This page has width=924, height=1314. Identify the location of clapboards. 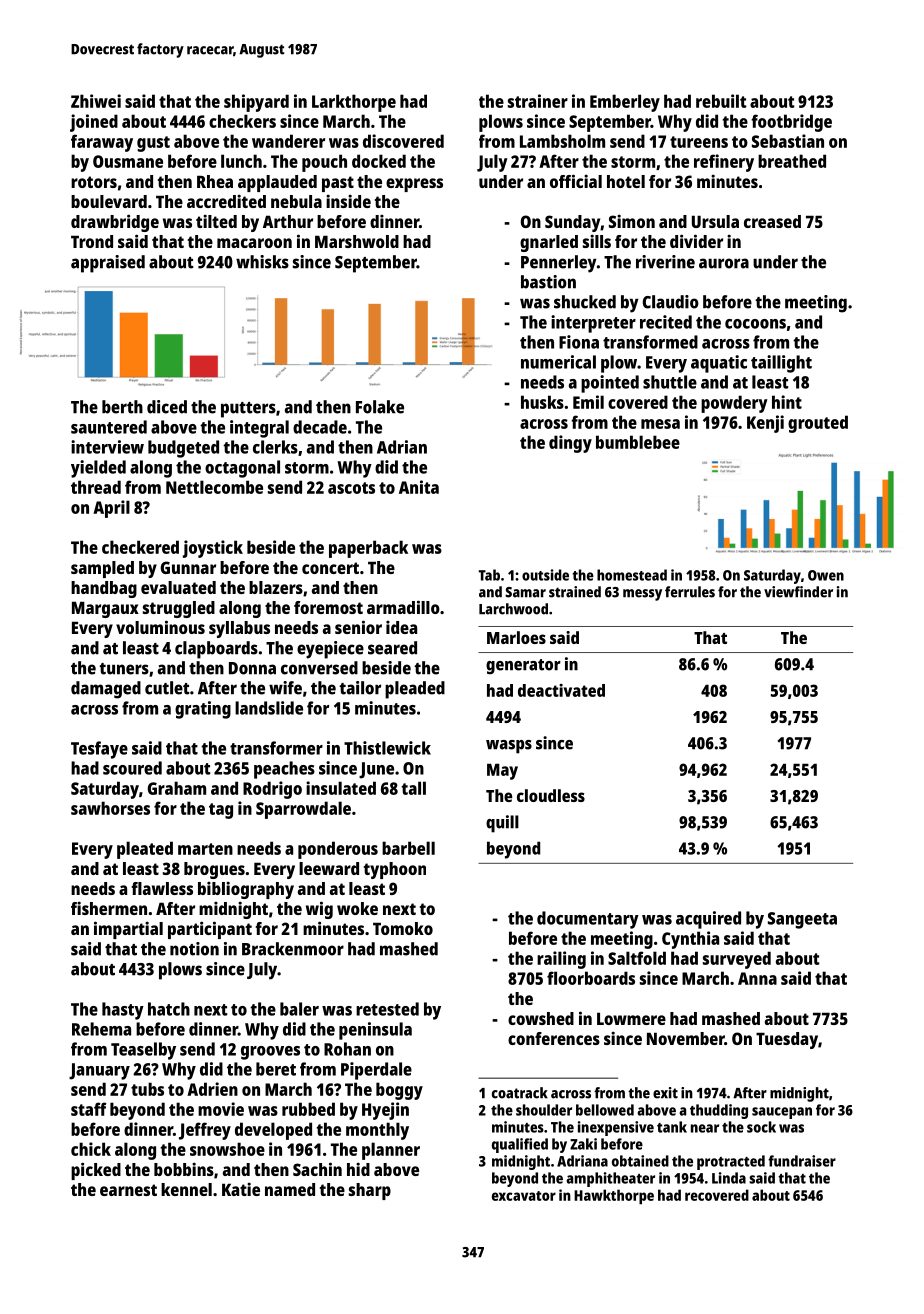
(216, 650).
